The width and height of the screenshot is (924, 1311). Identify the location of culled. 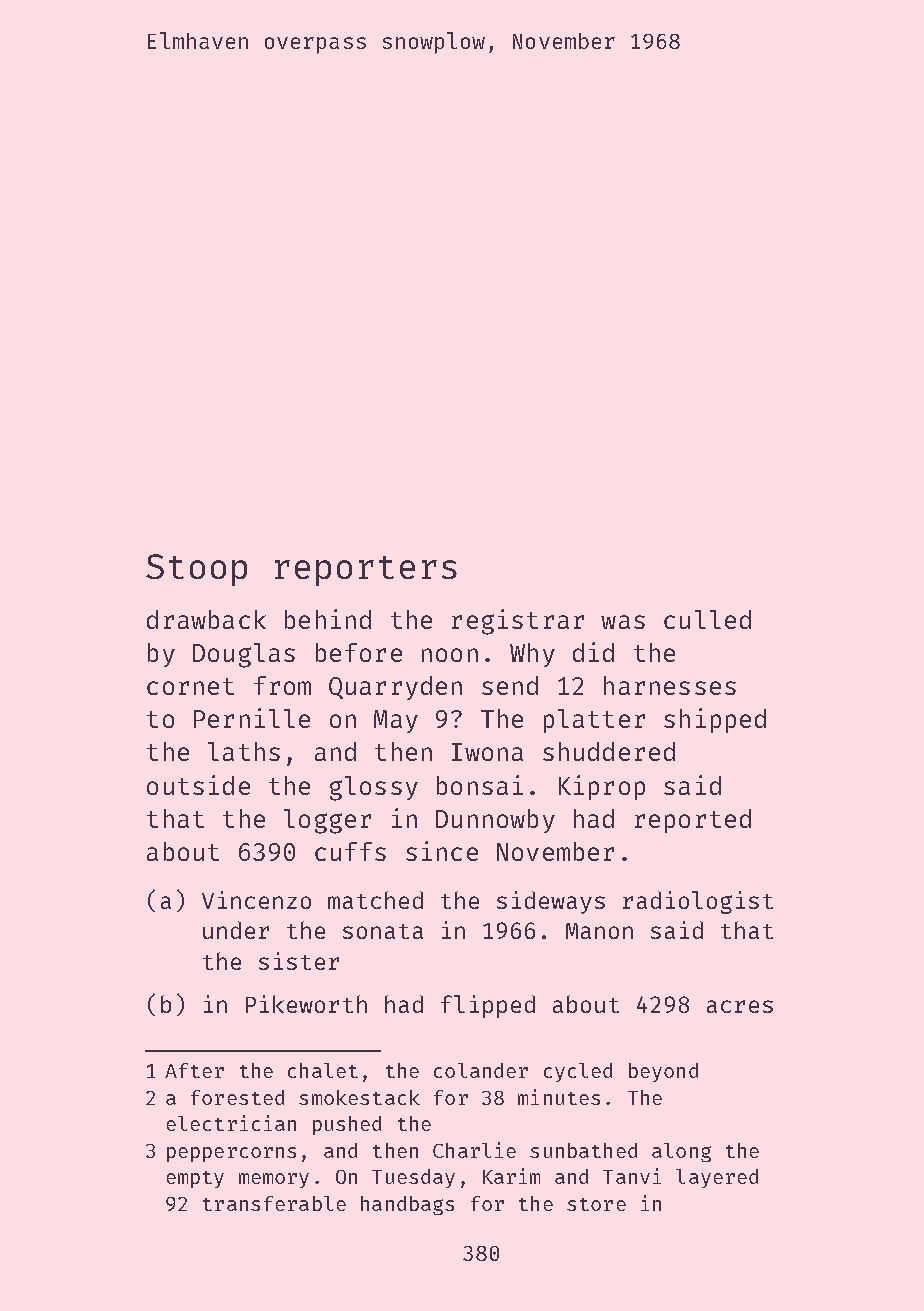
(707, 619).
